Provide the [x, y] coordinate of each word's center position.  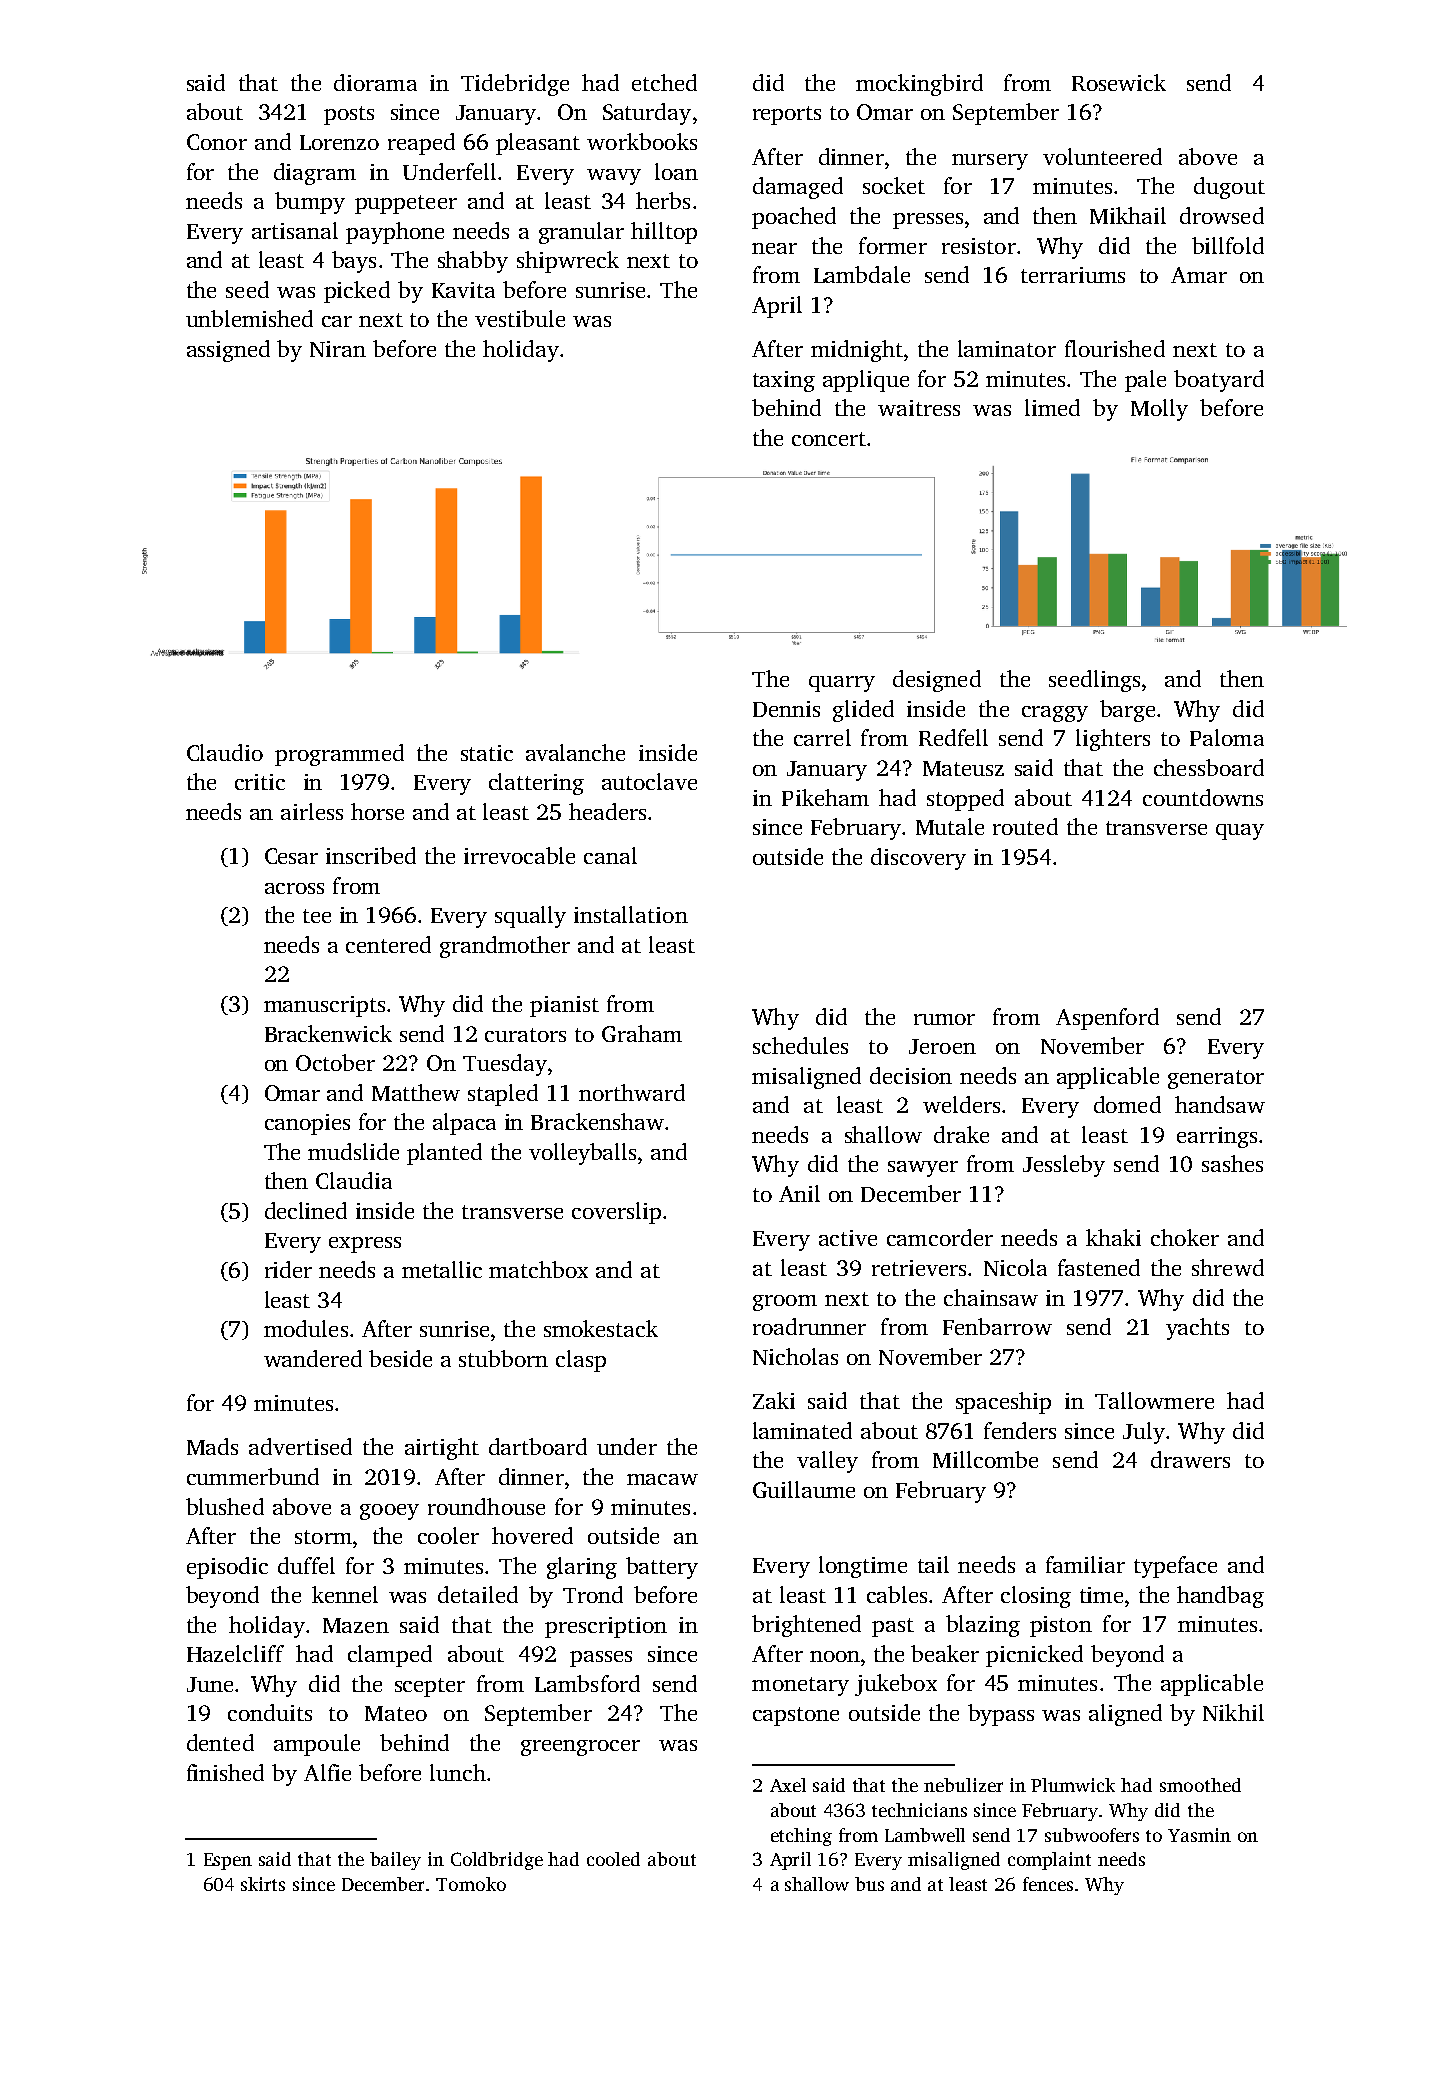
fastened [1099, 1267]
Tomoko [471, 1884]
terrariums [1073, 275]
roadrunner [809, 1326]
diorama [375, 82]
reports [787, 115]
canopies [307, 1124]
